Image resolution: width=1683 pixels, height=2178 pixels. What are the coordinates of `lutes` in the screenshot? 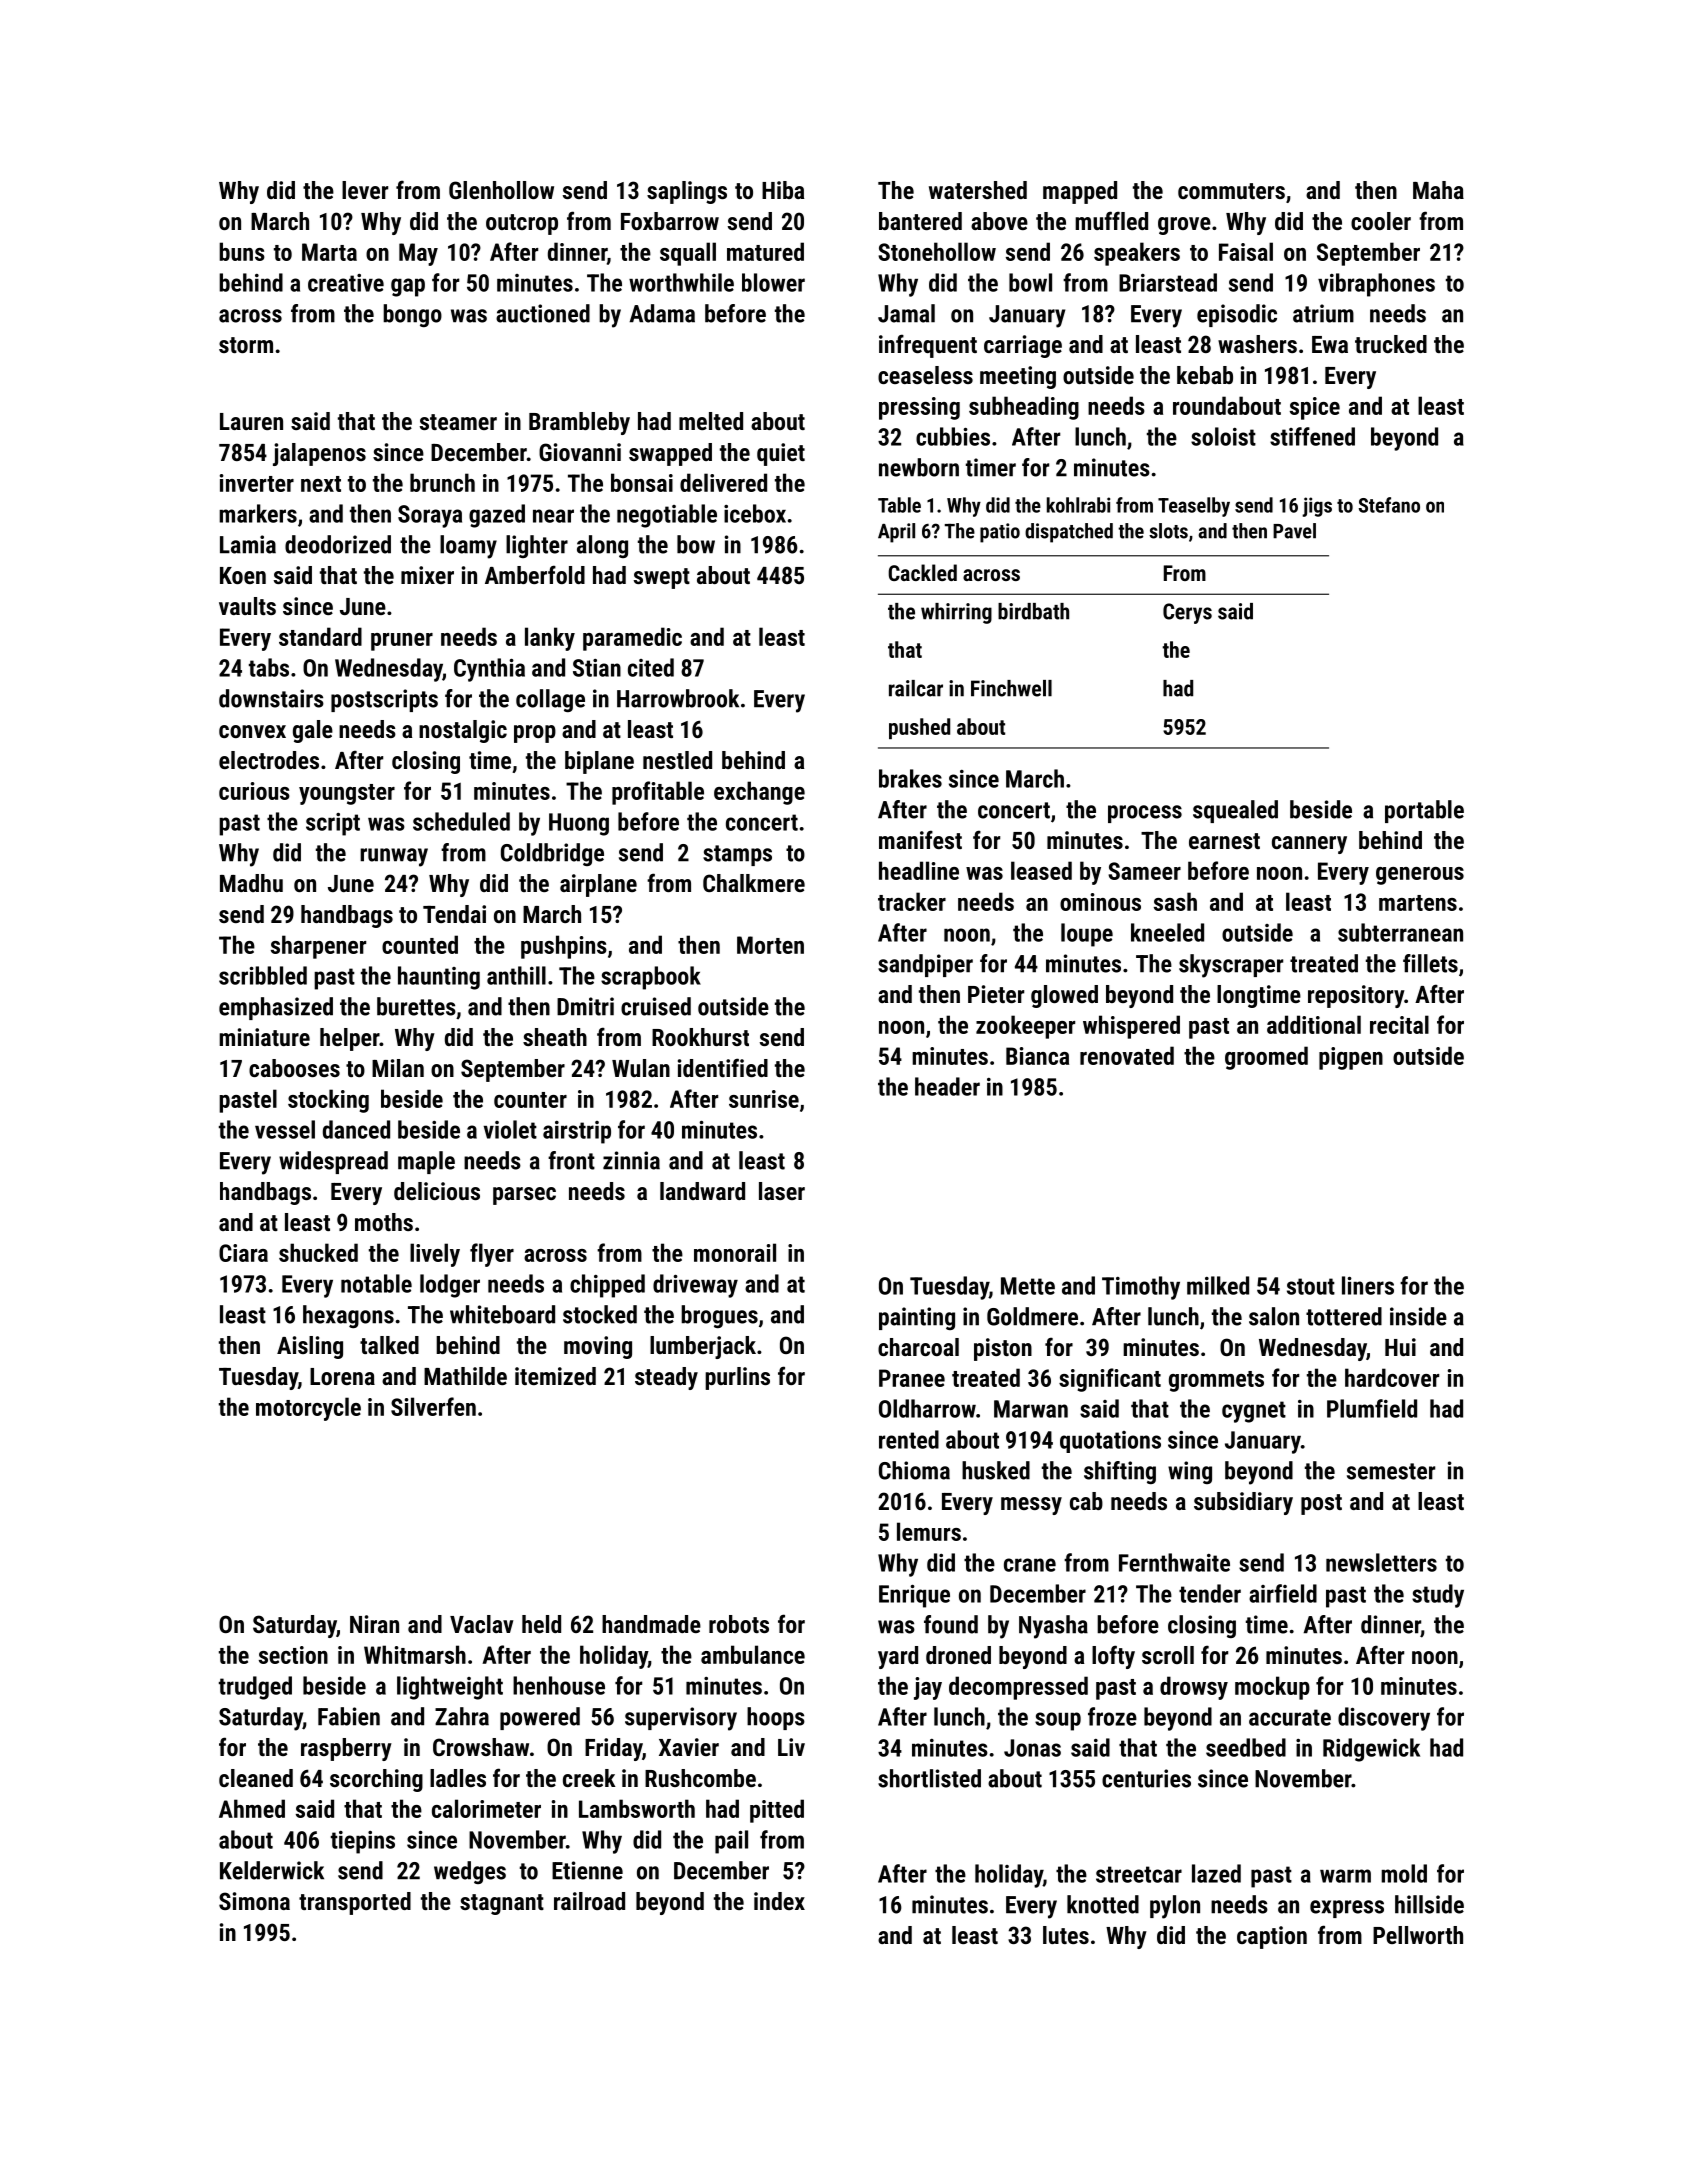 It's located at (1066, 1935).
